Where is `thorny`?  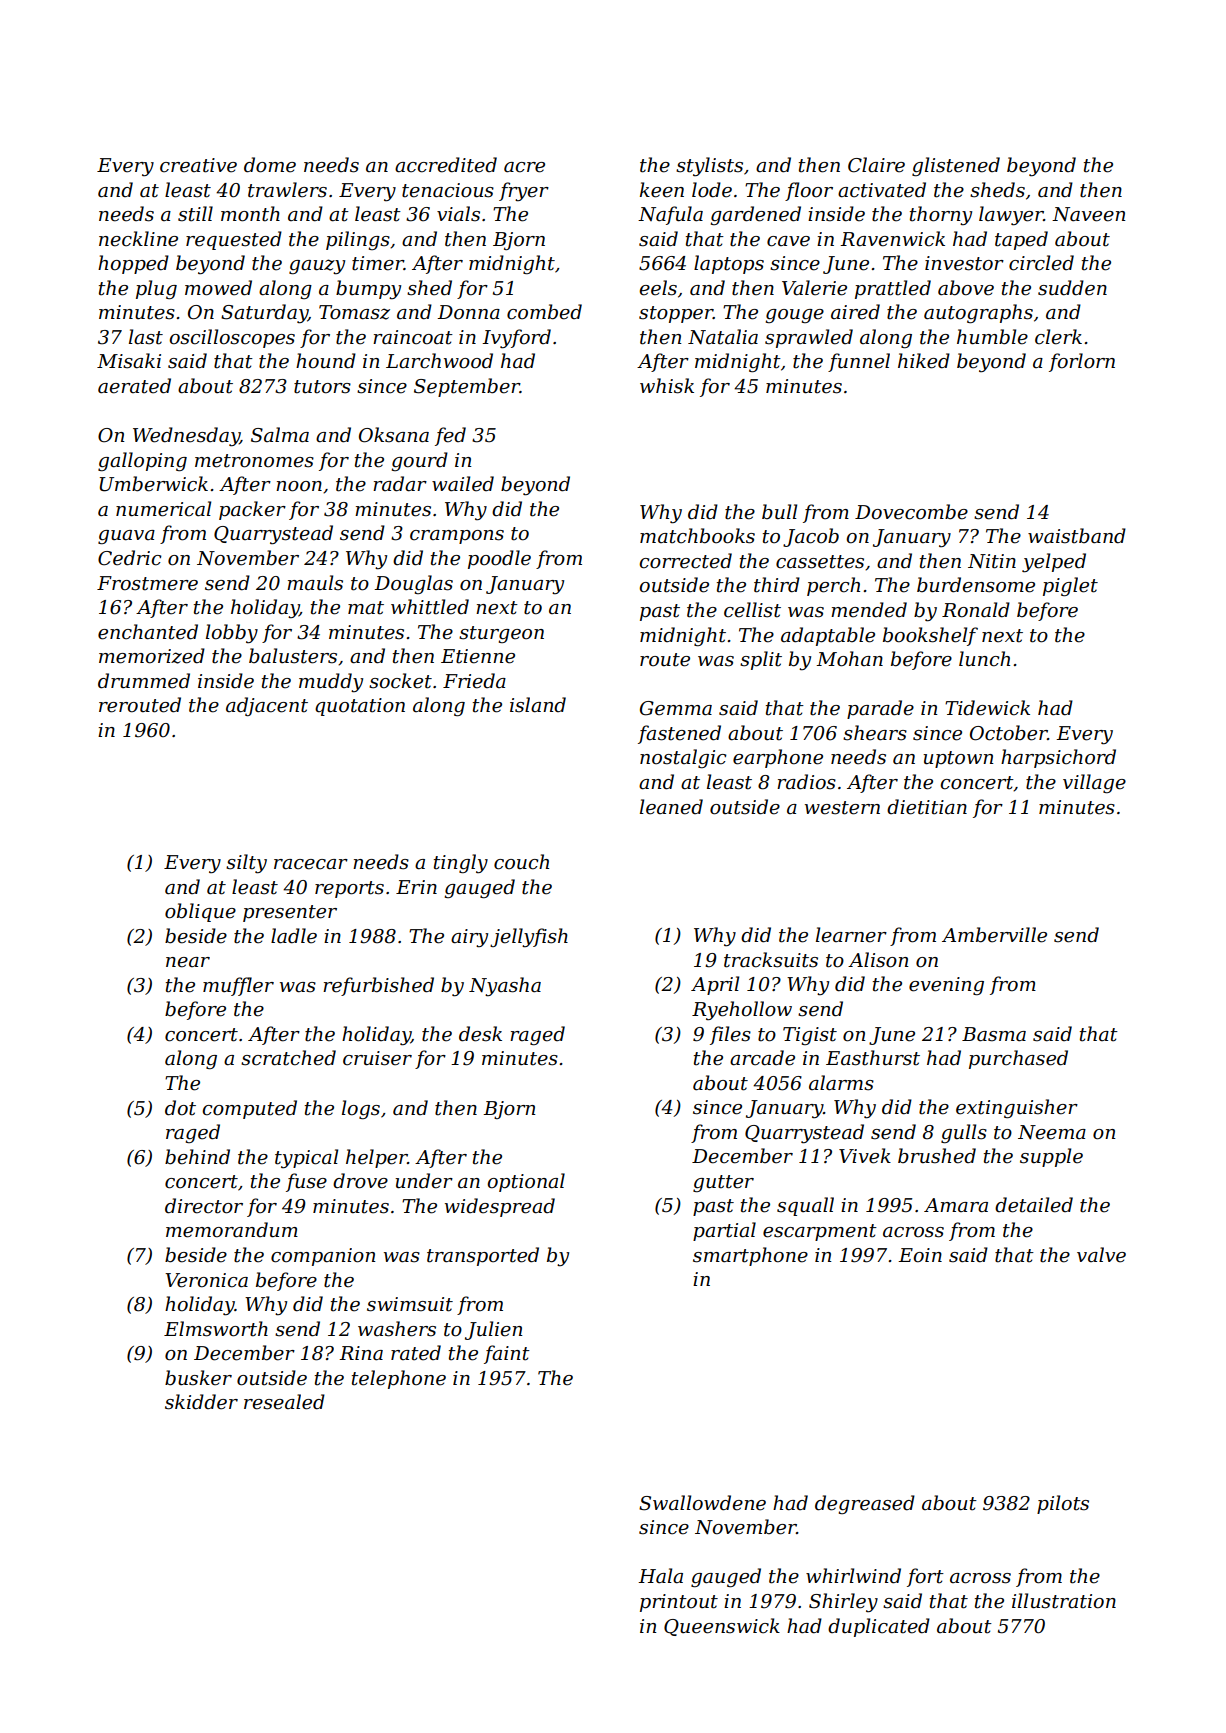
thorny is located at coordinates (941, 216).
